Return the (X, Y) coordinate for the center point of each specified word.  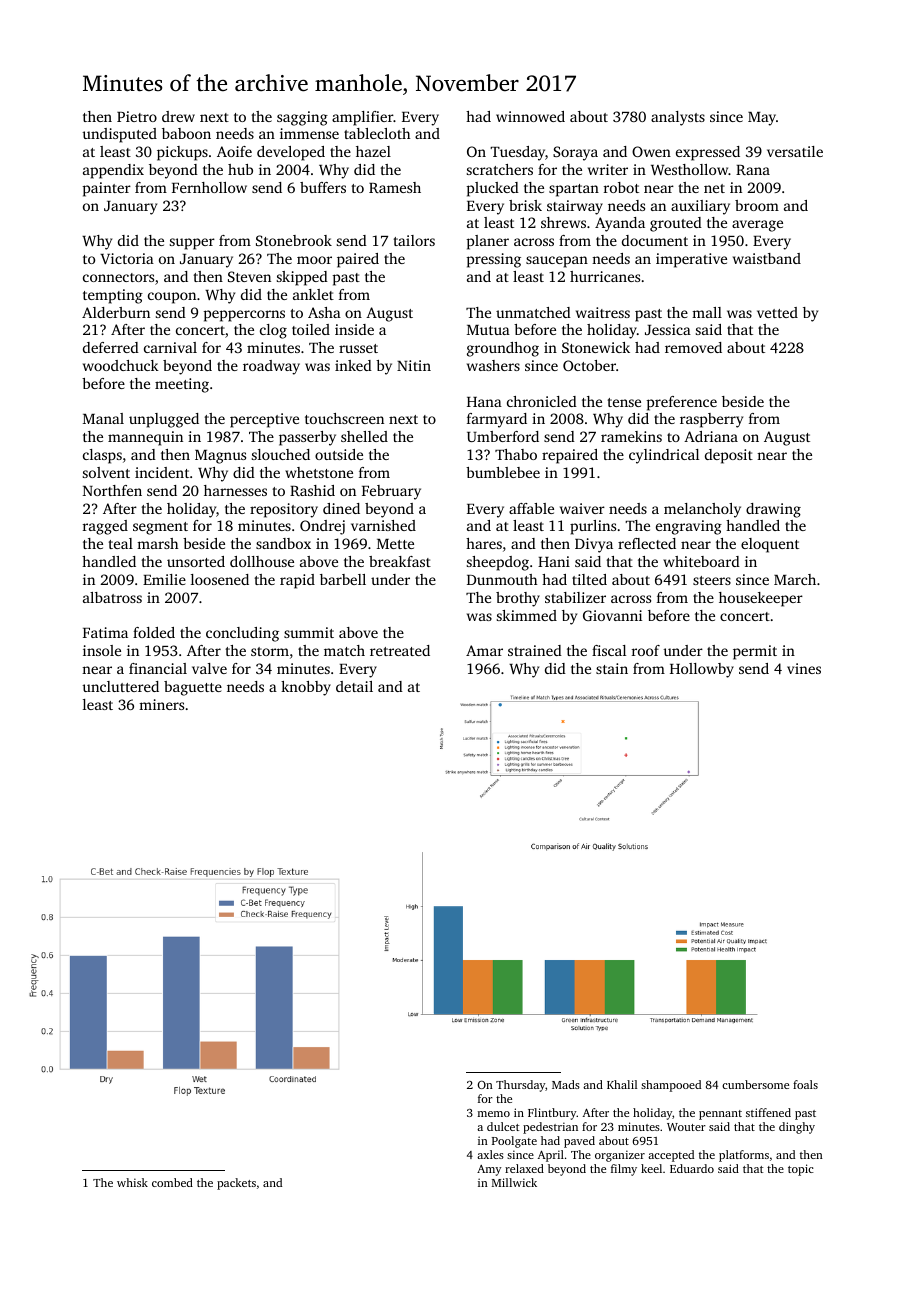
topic (801, 1170)
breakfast (400, 561)
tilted (589, 579)
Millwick (514, 1182)
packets (236, 1184)
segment (160, 528)
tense (624, 402)
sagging (302, 118)
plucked (493, 189)
